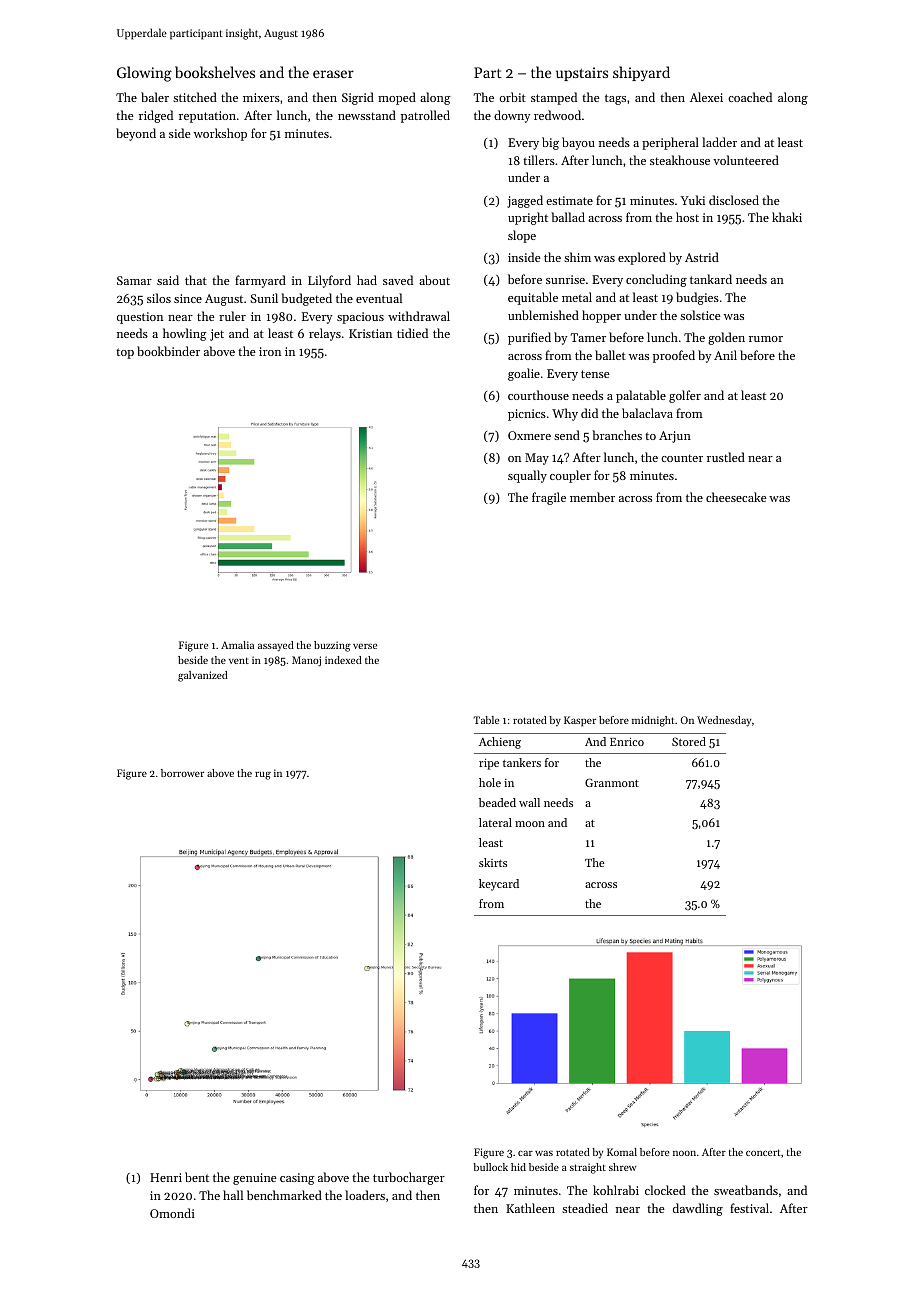  Describe the element at coordinates (270, 351) in the document. I see `iron` at that location.
